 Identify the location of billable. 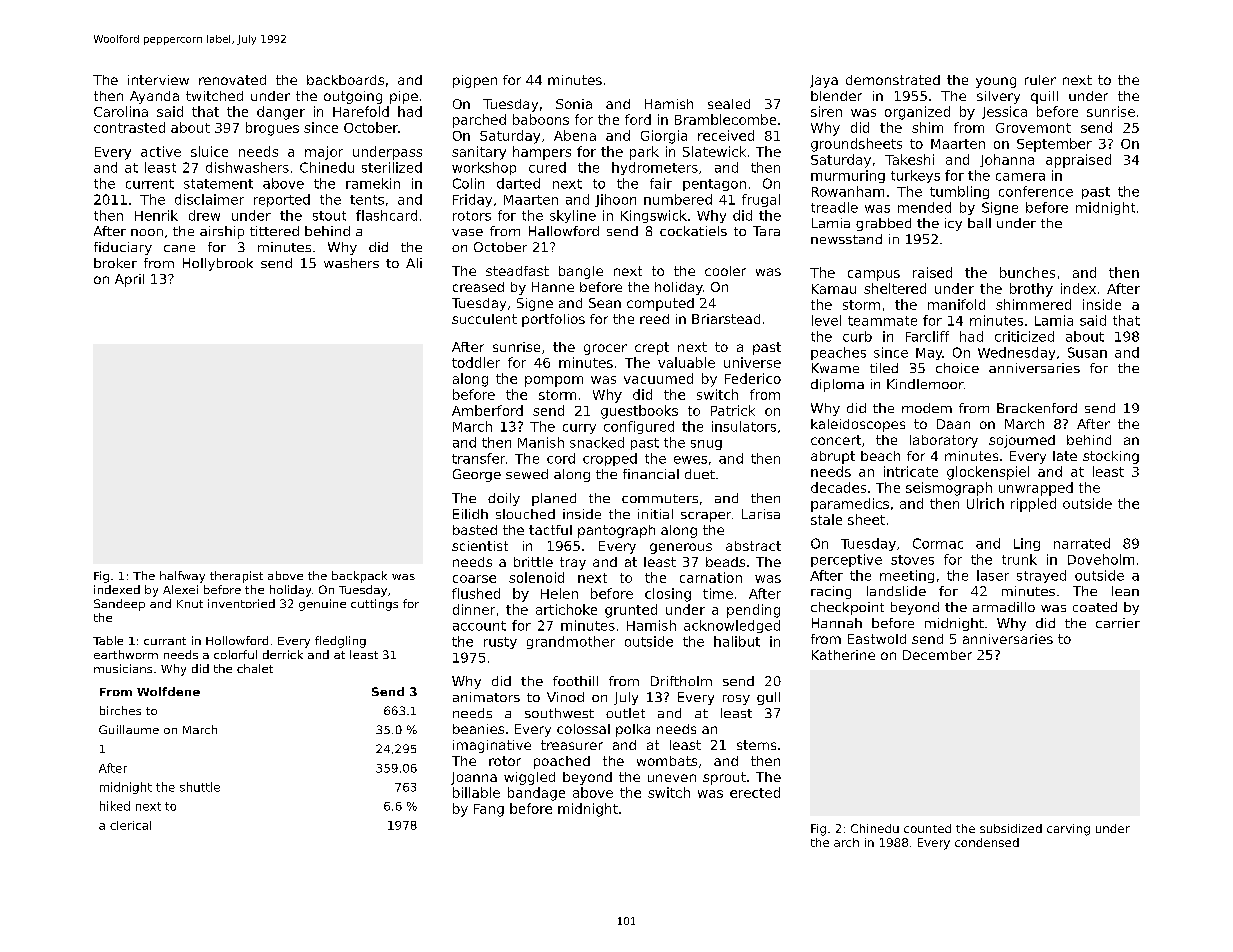
(476, 792).
